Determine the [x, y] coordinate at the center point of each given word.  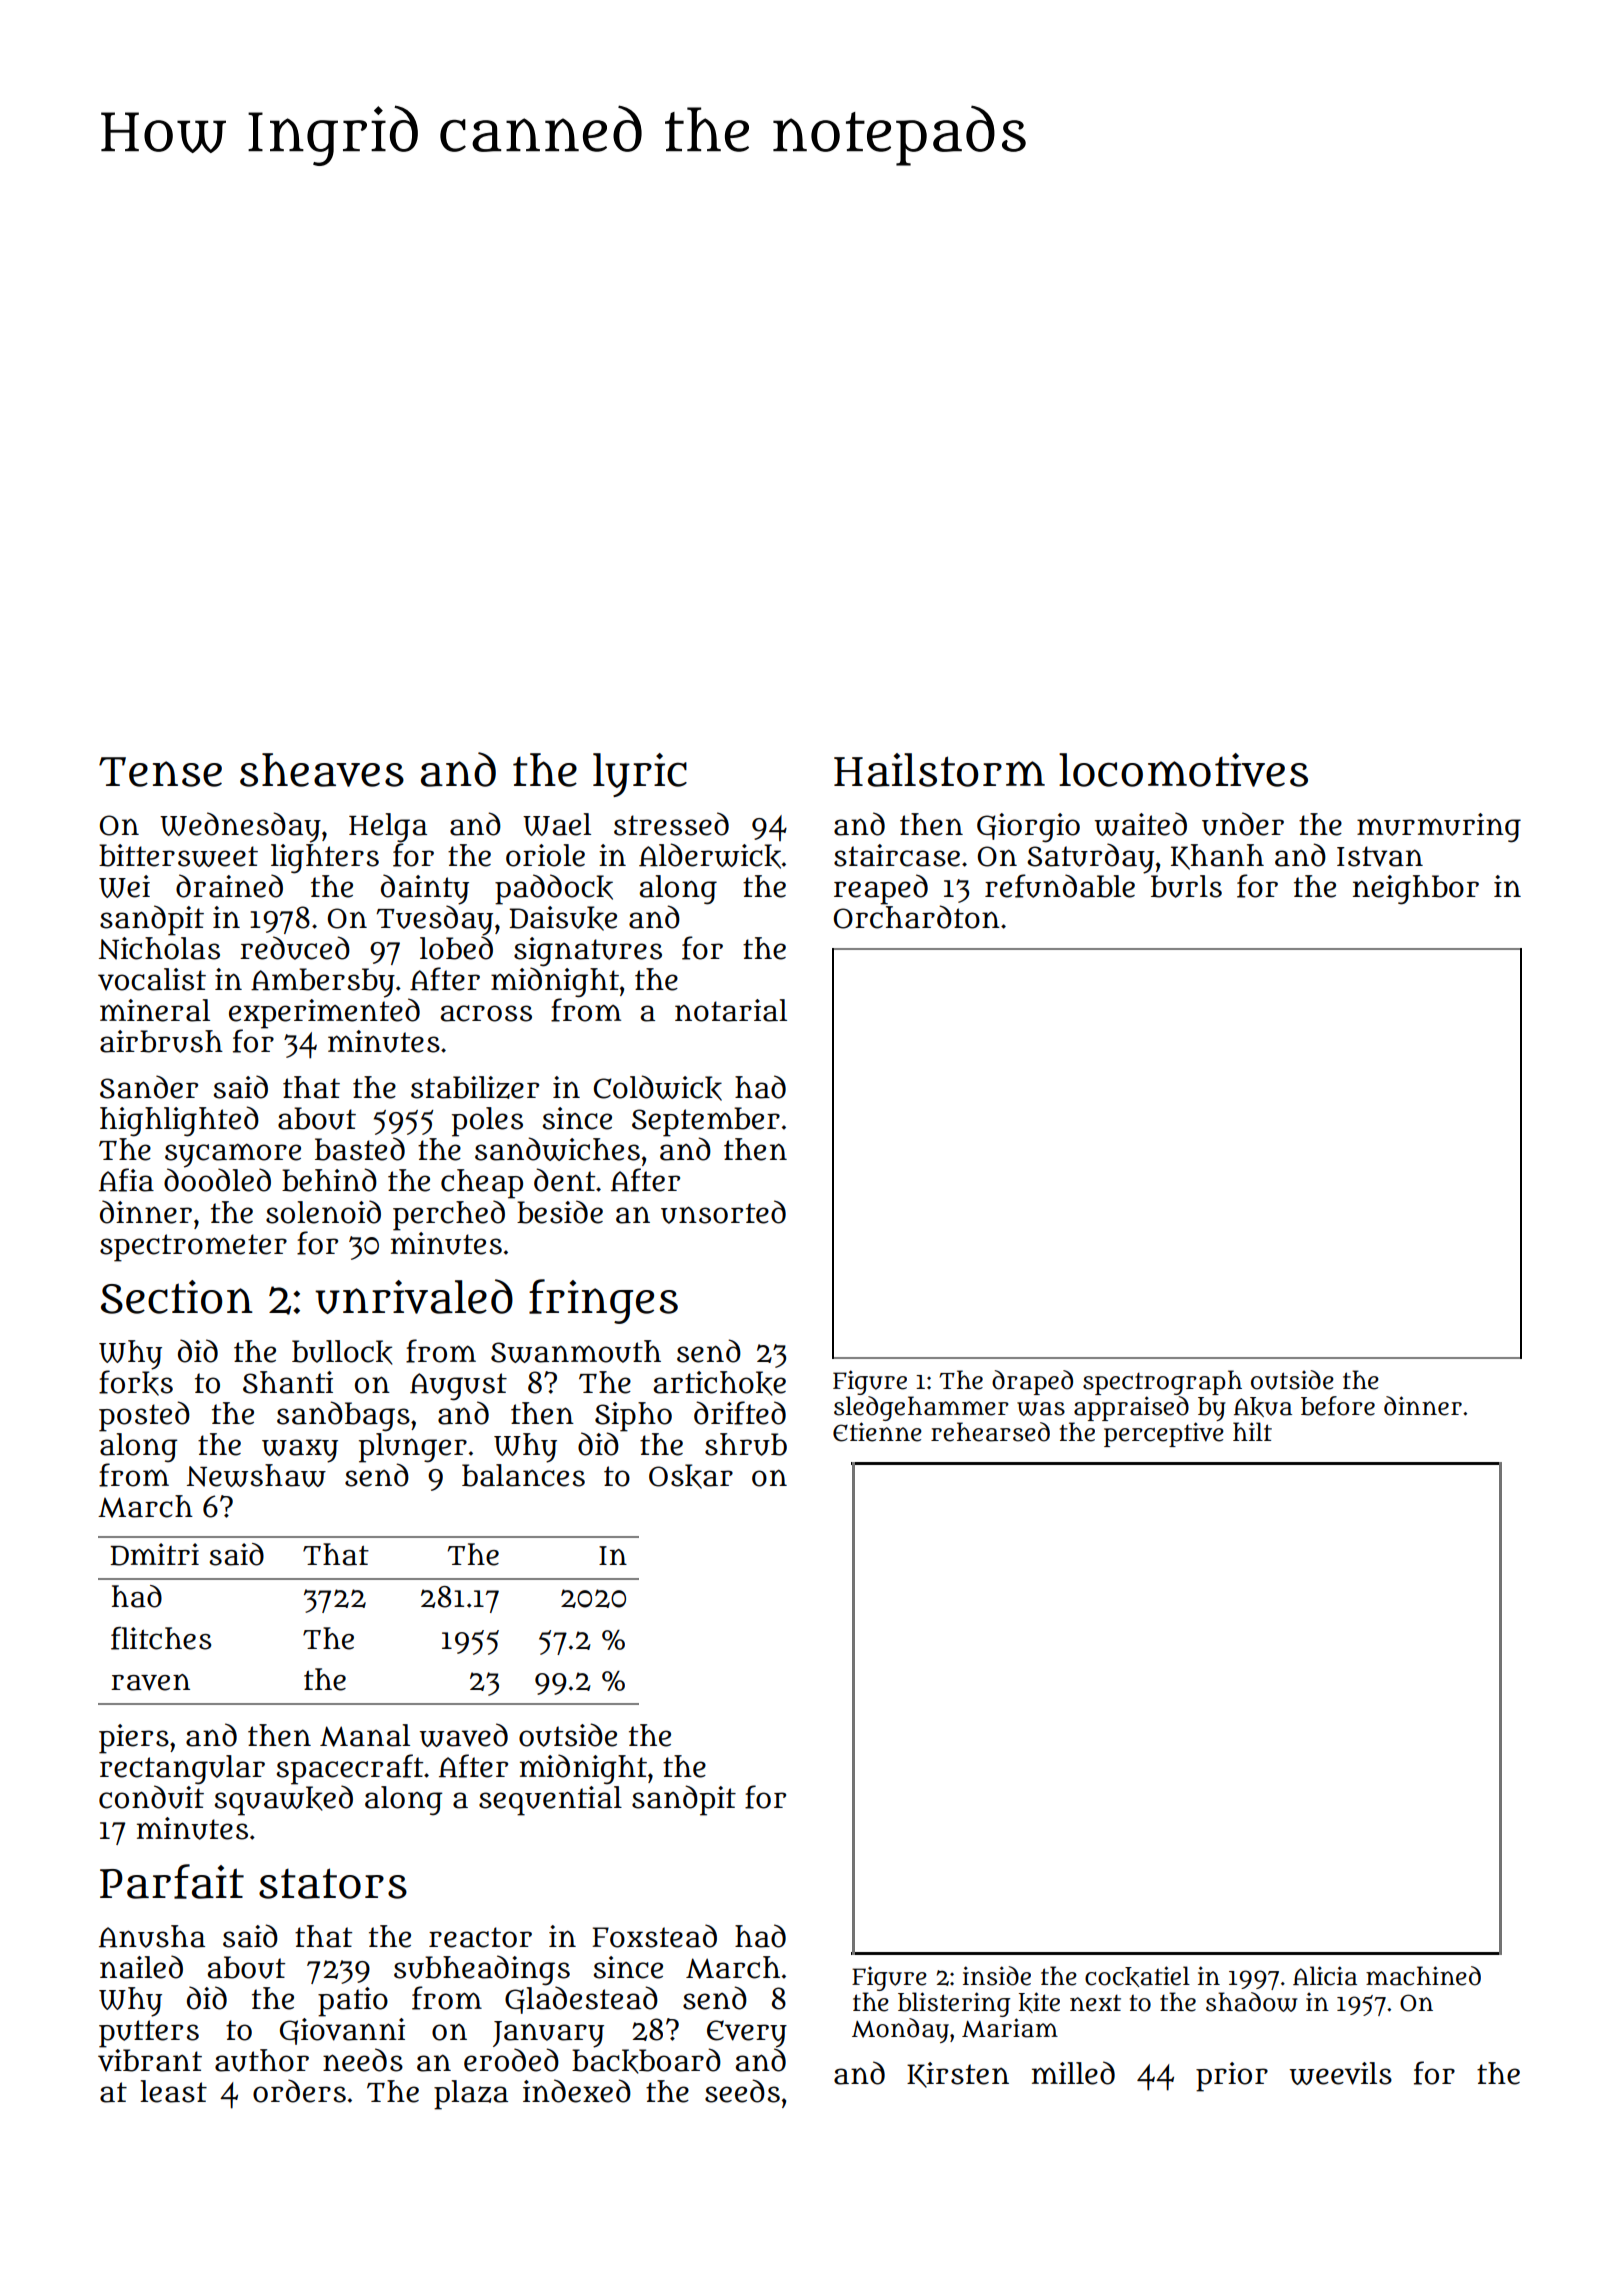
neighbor [1416, 890]
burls [1186, 886]
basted [360, 1149]
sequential [550, 1801]
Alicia [1325, 1976]
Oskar [691, 1476]
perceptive [1164, 1434]
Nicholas [159, 947]
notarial [731, 1010]
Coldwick [658, 1088]
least [173, 2091]
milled [1073, 2073]
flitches [161, 1638]
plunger [413, 1447]
